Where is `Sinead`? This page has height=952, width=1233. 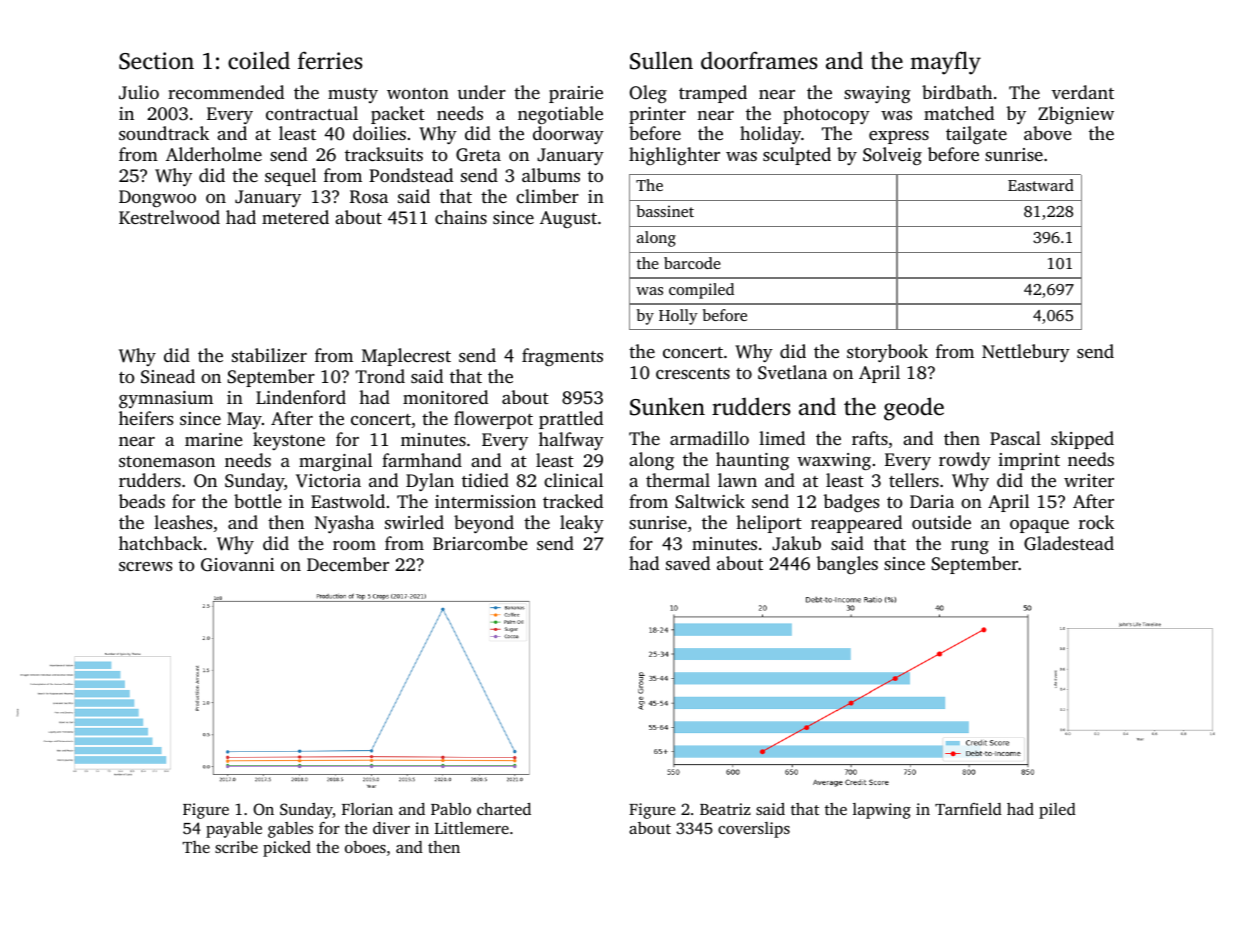 Sinead is located at coordinates (168, 376).
